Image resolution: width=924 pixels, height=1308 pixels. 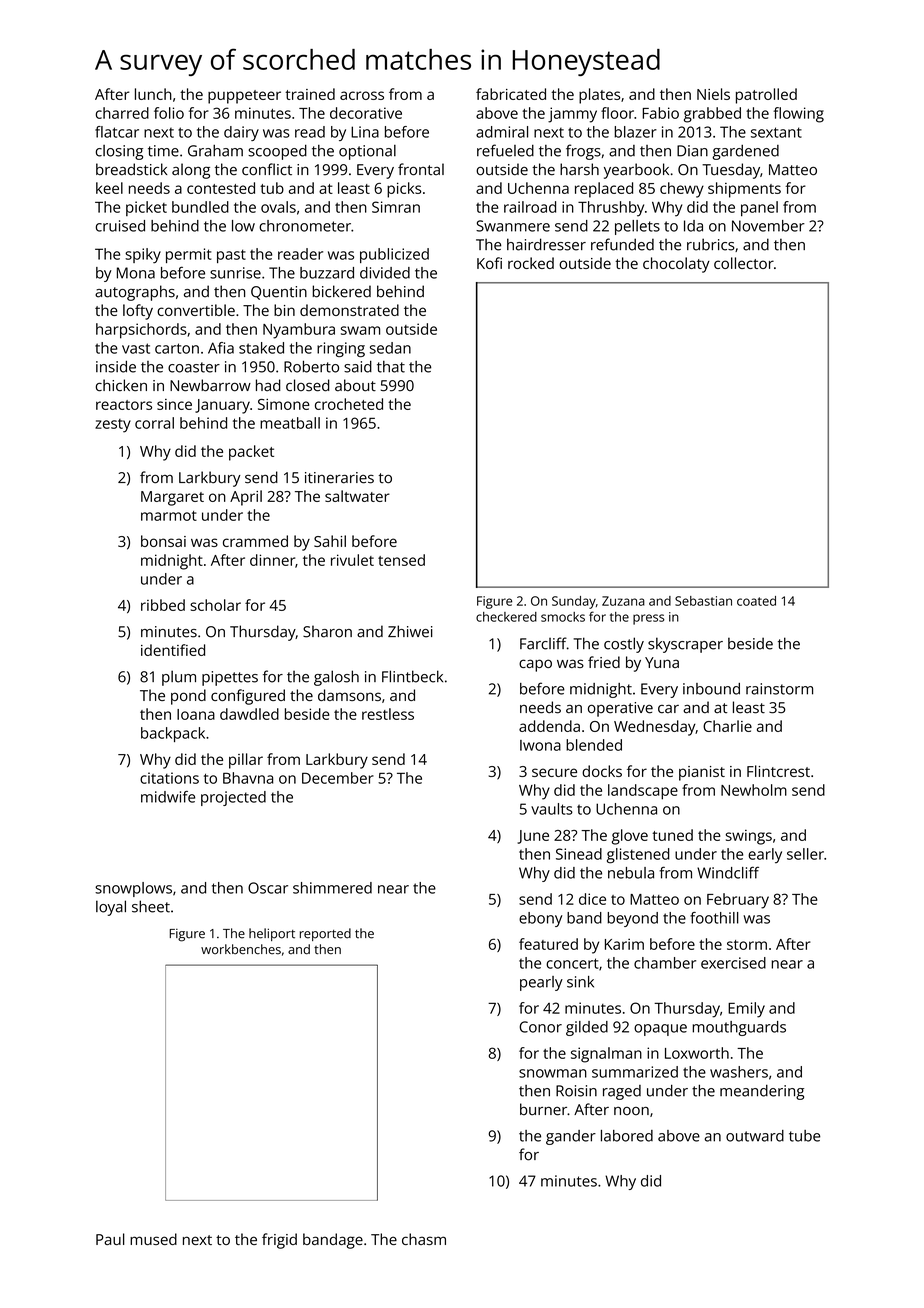 I want to click on collector, so click(x=744, y=263).
